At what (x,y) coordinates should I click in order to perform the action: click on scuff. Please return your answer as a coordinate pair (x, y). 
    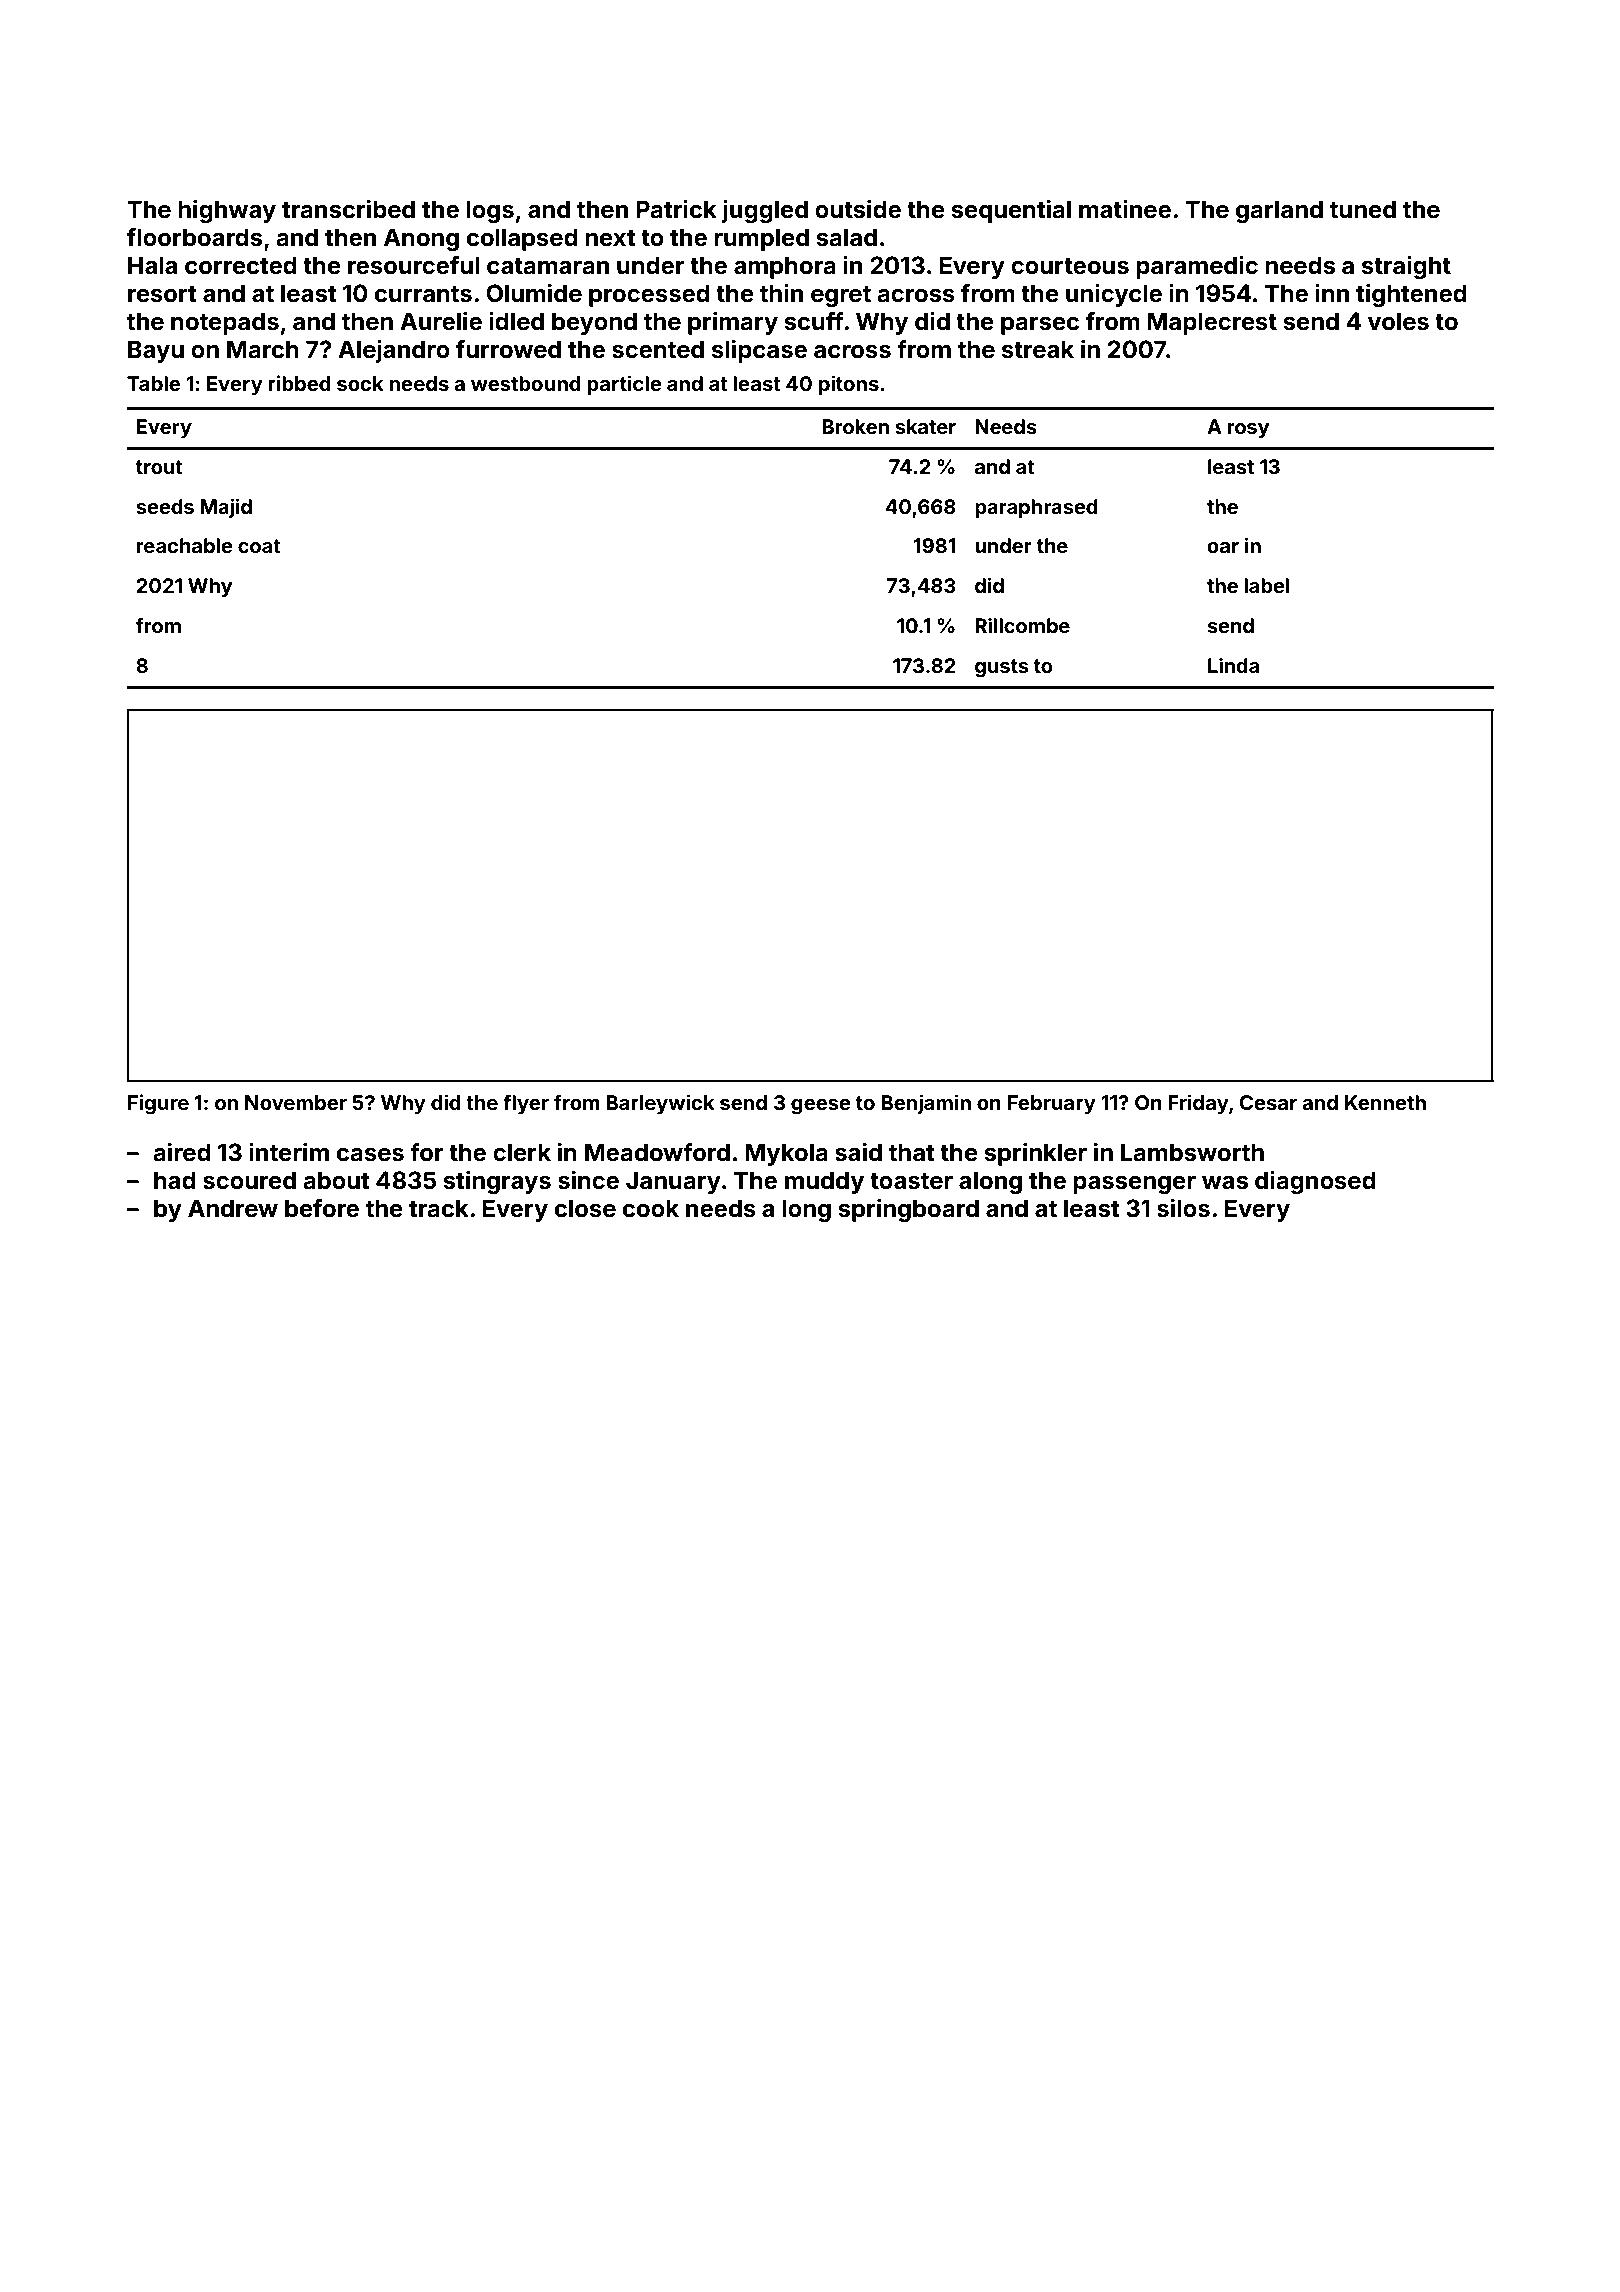
    Looking at the image, I should click on (814, 321).
